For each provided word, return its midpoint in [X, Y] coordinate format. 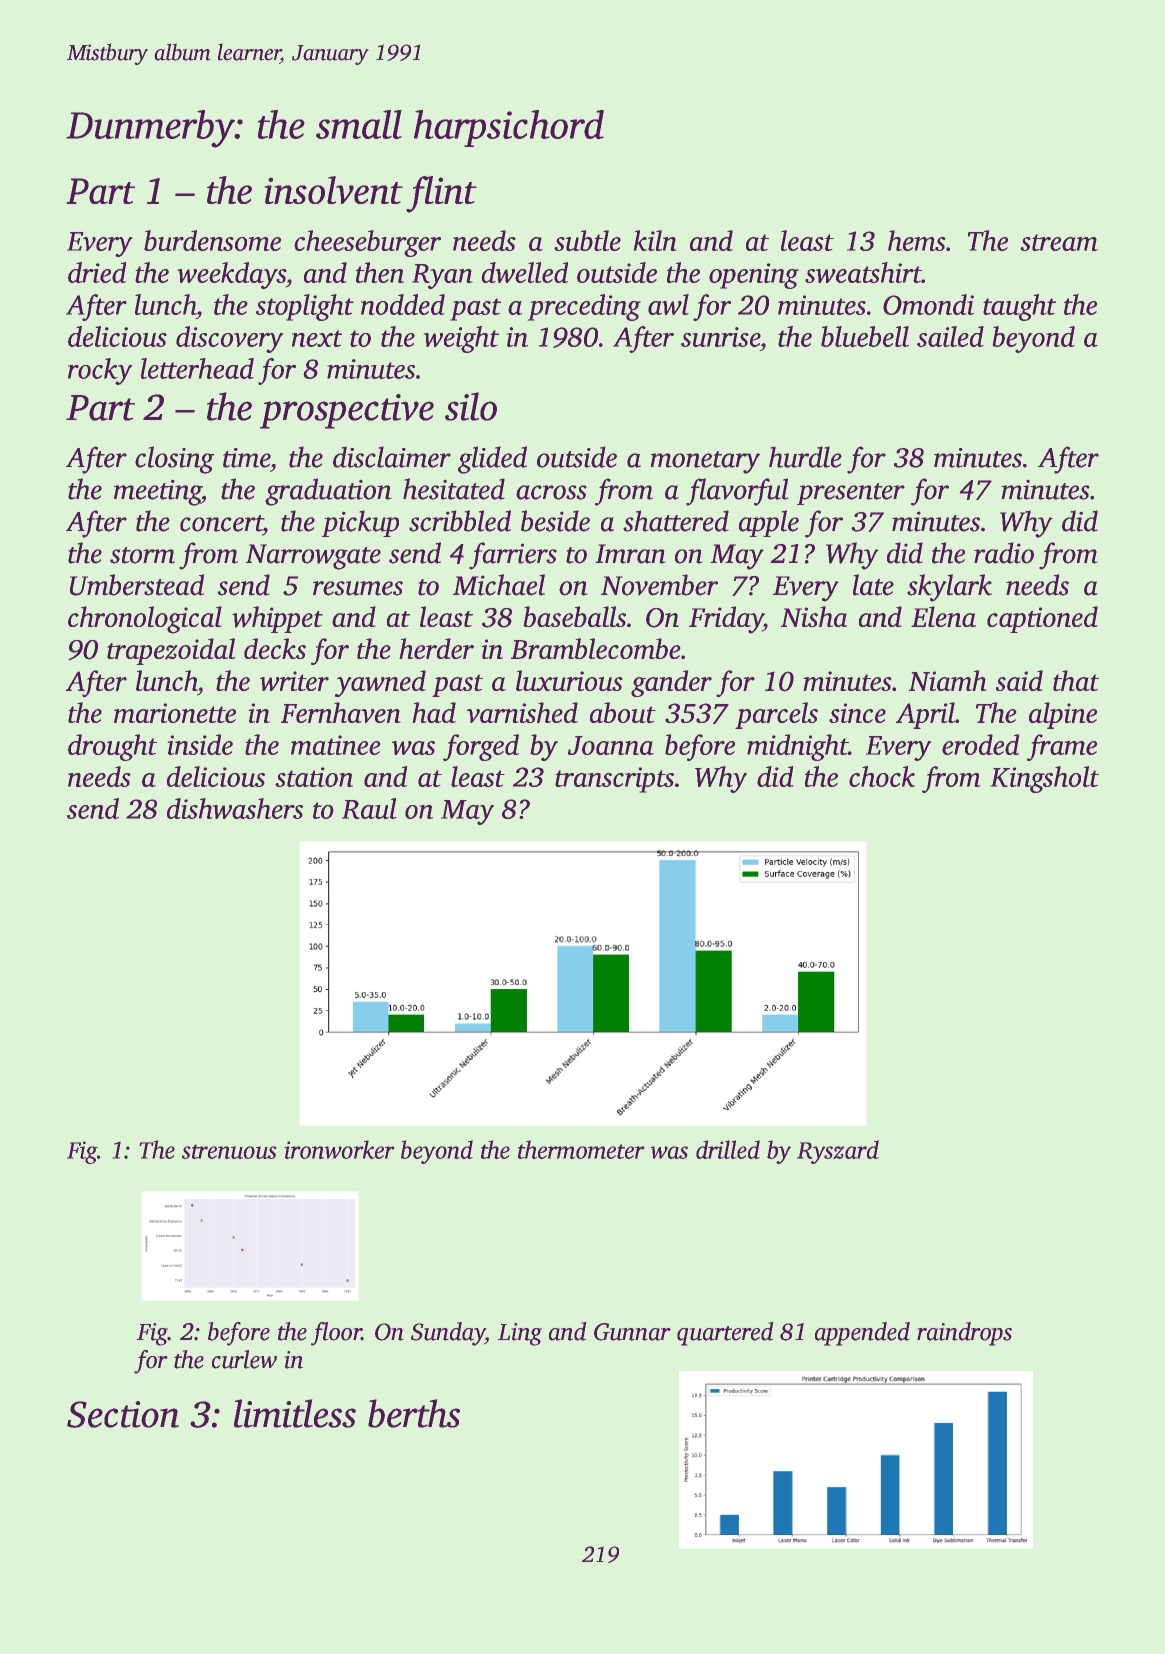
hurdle [805, 457]
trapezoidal [171, 651]
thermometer [581, 1149]
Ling [520, 1334]
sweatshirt [863, 272]
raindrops [964, 1334]
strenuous [229, 1151]
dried [97, 272]
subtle [587, 240]
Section [123, 1414]
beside [555, 521]
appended [862, 1334]
